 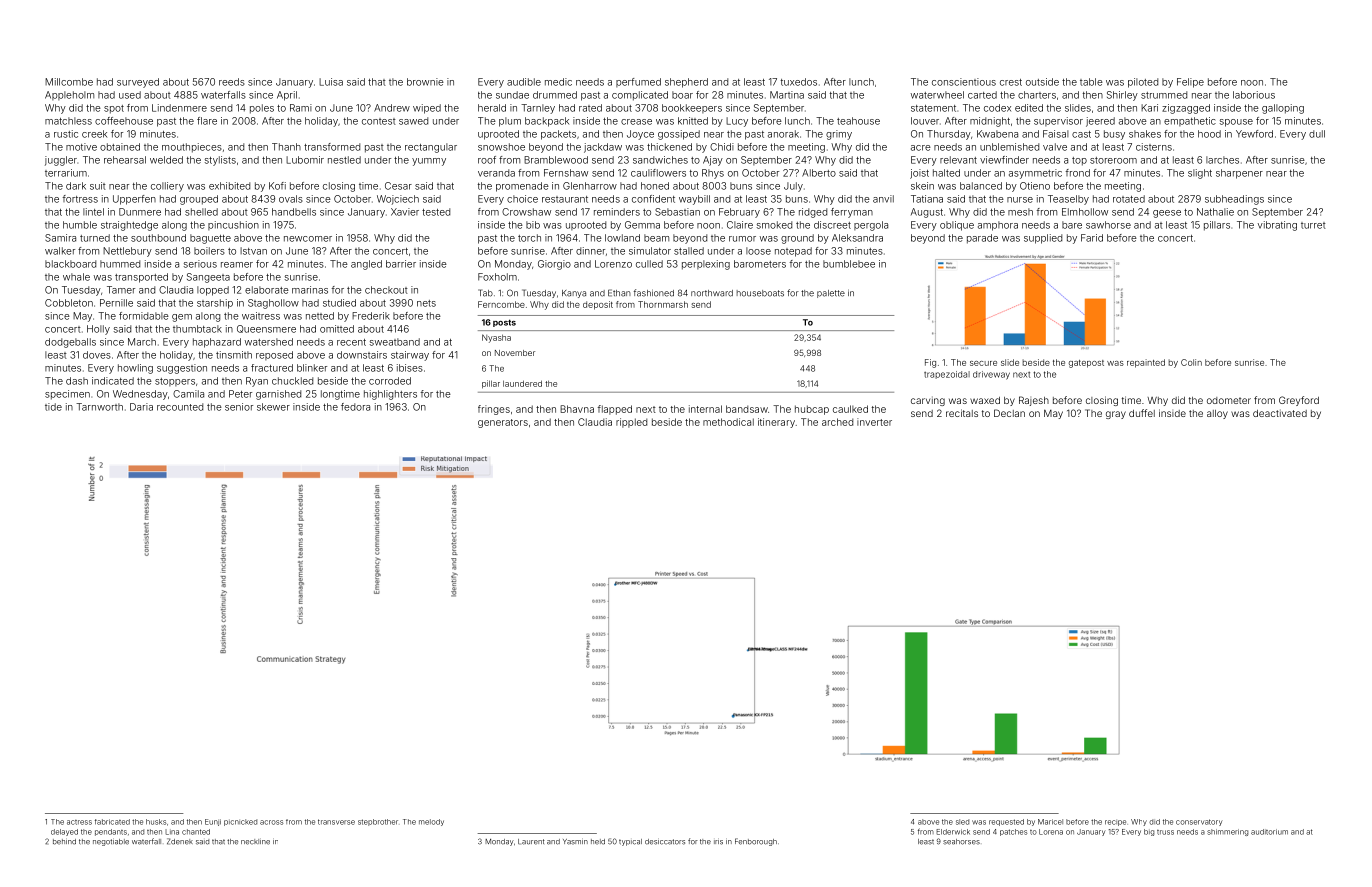 What do you see at coordinates (125, 160) in the page?
I see `rehearsal` at bounding box center [125, 160].
